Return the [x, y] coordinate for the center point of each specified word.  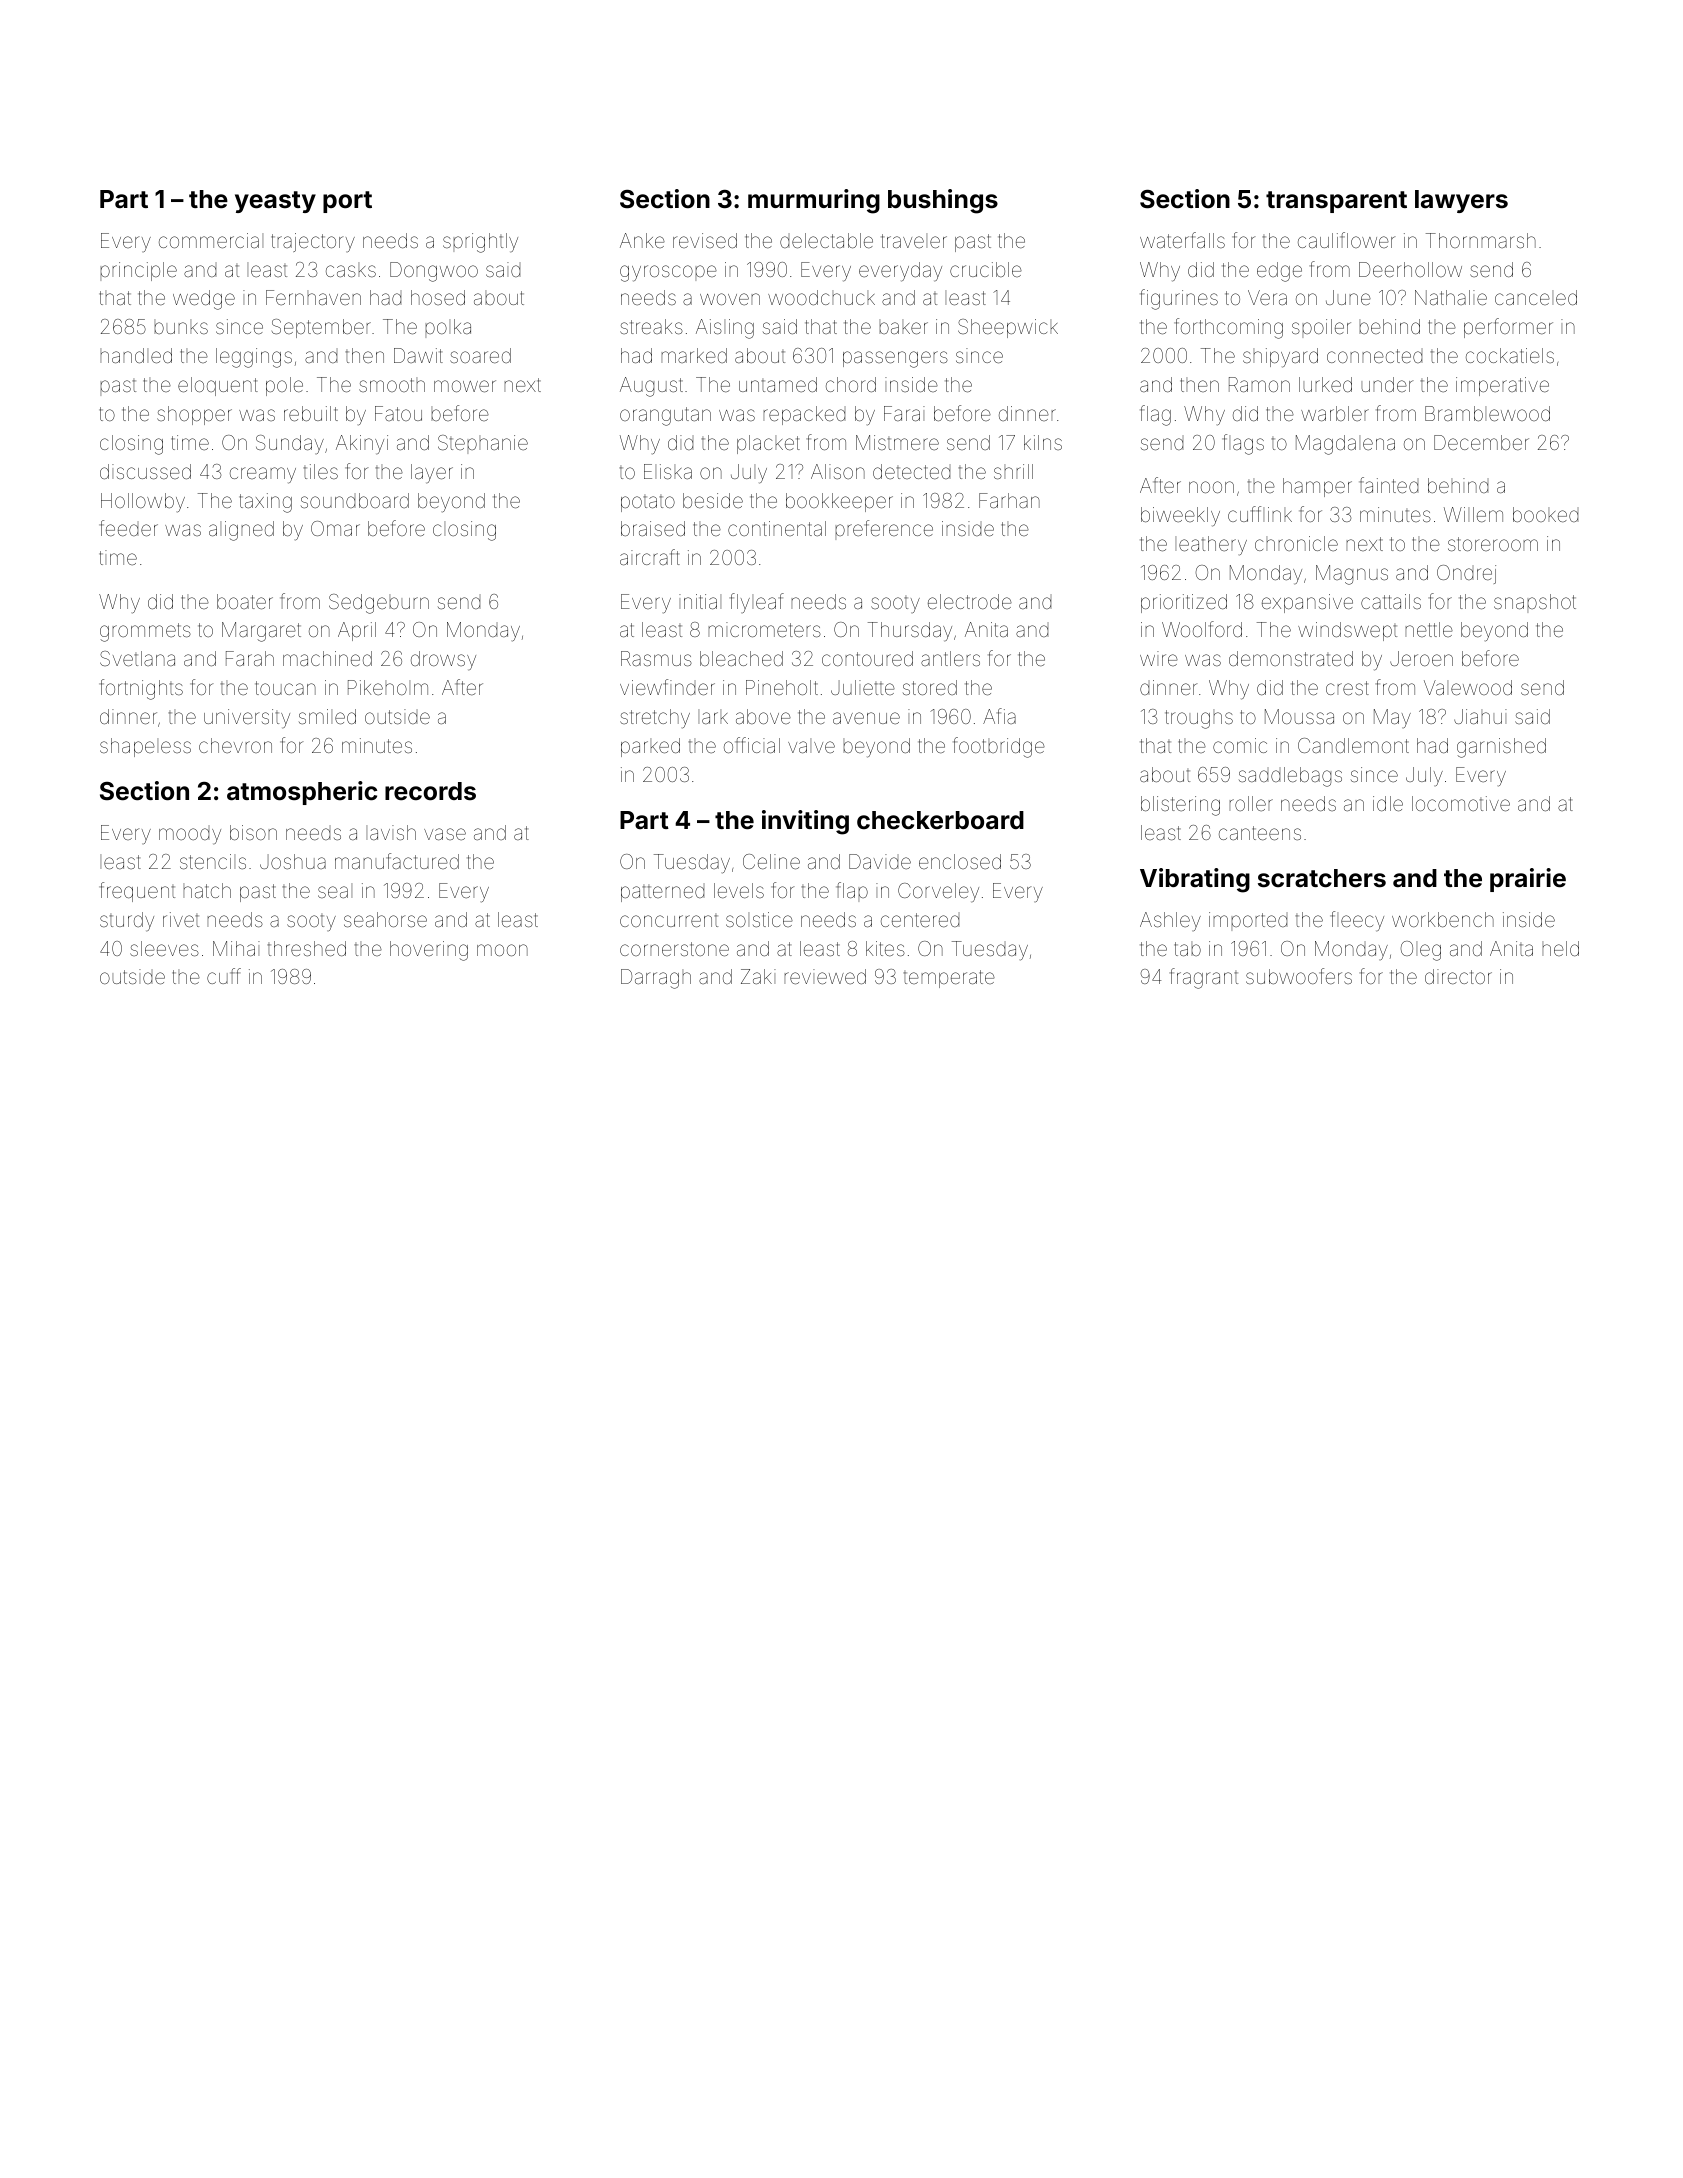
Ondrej [1466, 574]
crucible [986, 269]
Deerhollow [1410, 269]
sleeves [164, 948]
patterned [662, 893]
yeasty [275, 202]
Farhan [1009, 500]
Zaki [758, 976]
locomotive [1461, 803]
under [1387, 384]
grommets [145, 632]
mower [465, 386]
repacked [804, 415]
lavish [391, 832]
